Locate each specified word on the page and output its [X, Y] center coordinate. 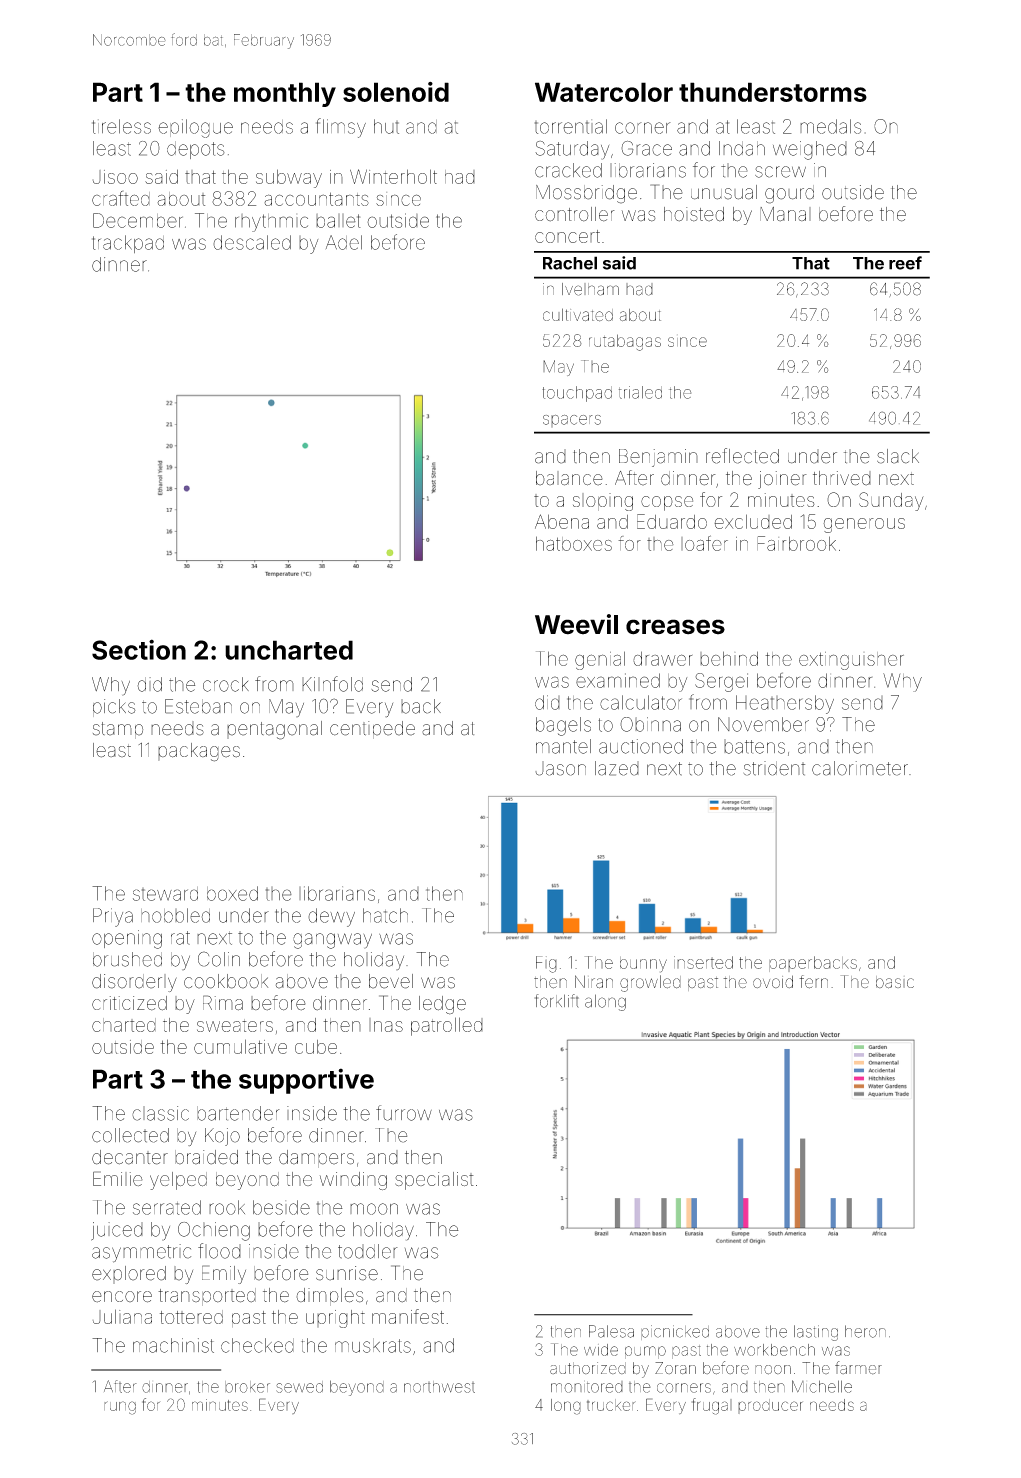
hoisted [694, 214]
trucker [611, 1405]
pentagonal [274, 730]
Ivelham [590, 289]
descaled [252, 242]
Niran [594, 982]
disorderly [134, 983]
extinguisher [851, 661]
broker [247, 1387]
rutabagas [625, 342]
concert [567, 236]
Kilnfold [332, 684]
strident [774, 768]
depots [196, 150]
